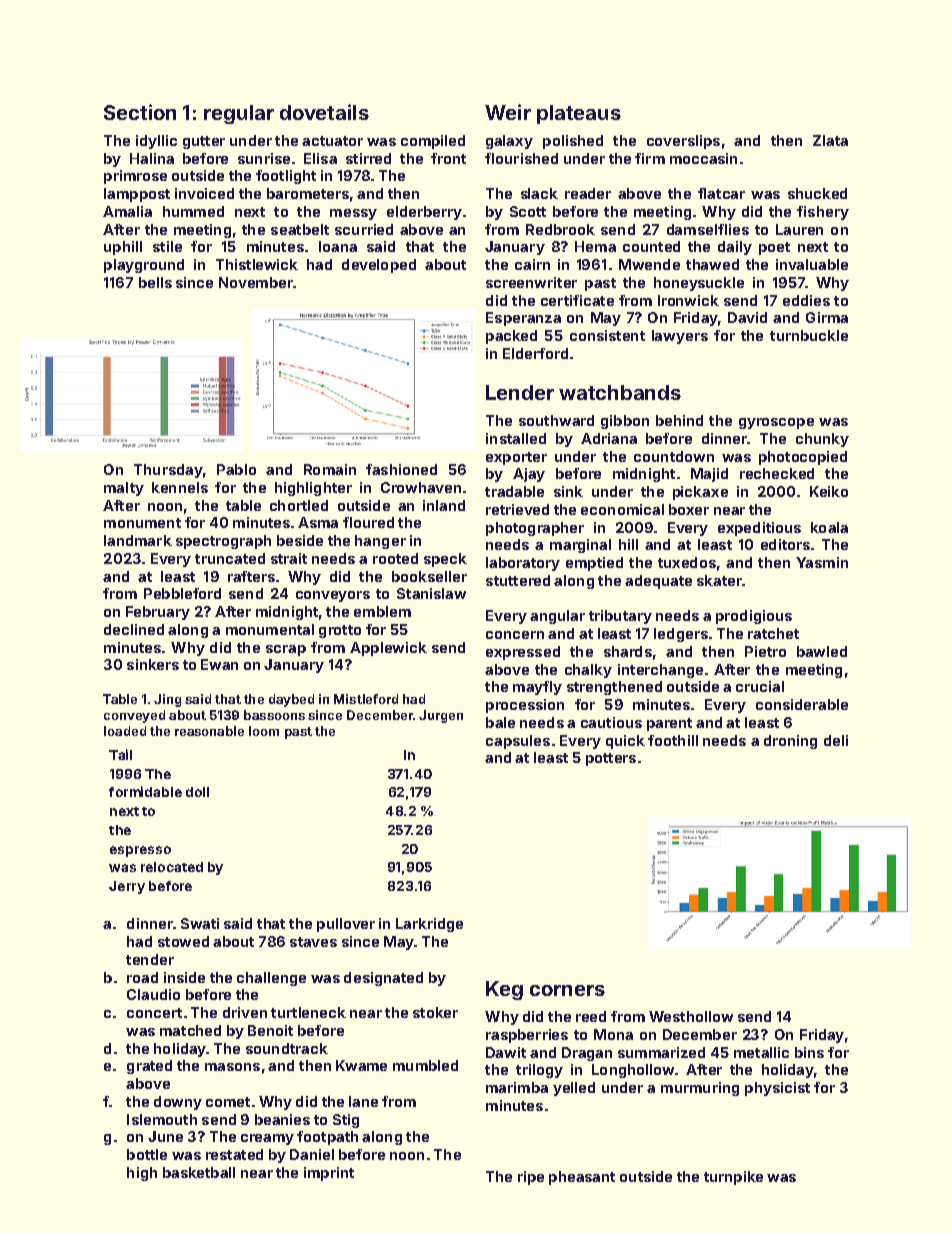 The image size is (952, 1233). I want to click on bassoons, so click(274, 715).
